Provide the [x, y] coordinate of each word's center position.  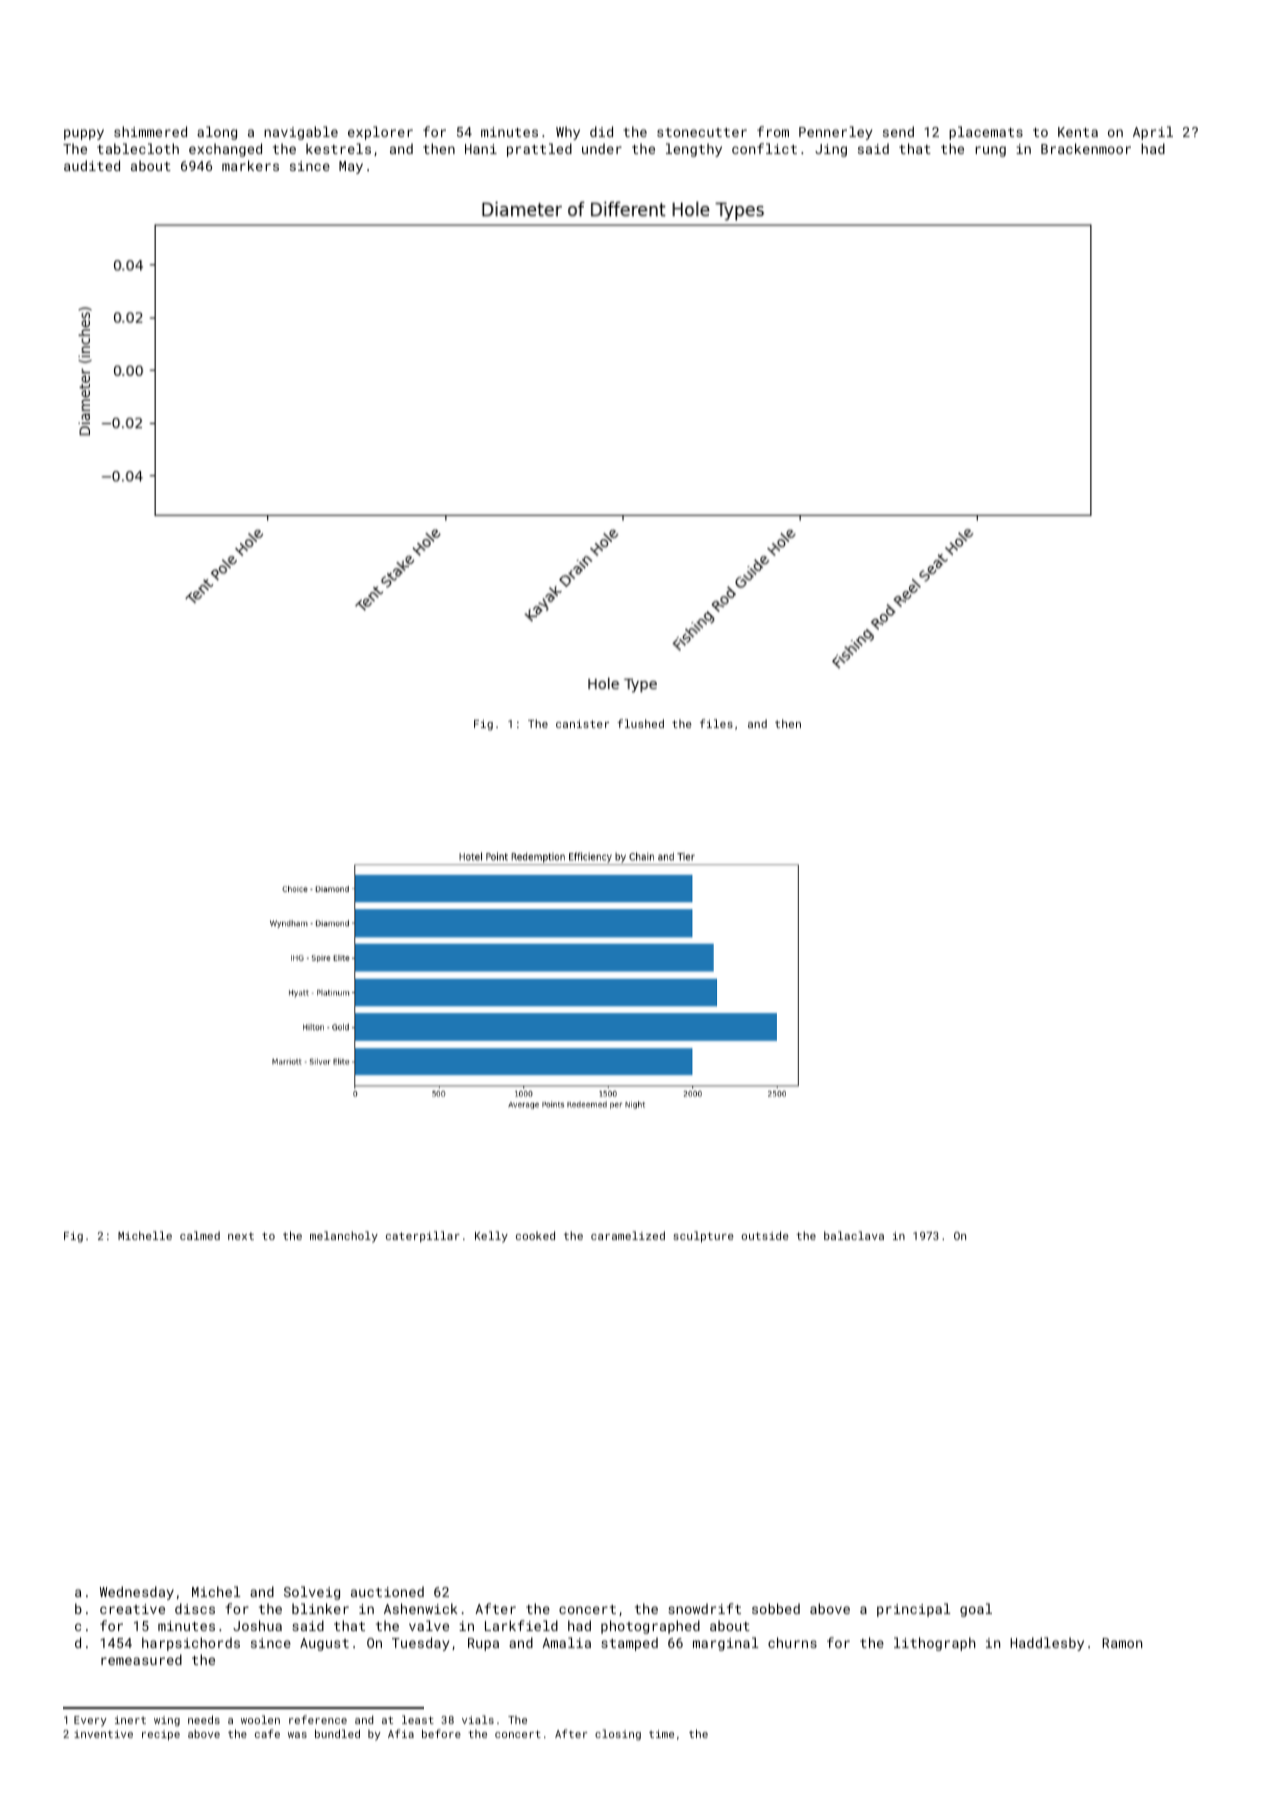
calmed [200, 1235]
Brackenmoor [1086, 148]
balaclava [854, 1235]
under [602, 148]
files [716, 723]
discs [195, 1608]
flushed [640, 723]
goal [976, 1610]
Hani [481, 149]
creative [132, 1609]
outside [765, 1235]
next [241, 1236]
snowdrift [704, 1608]
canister [582, 724]
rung [990, 151]
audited [92, 165]
